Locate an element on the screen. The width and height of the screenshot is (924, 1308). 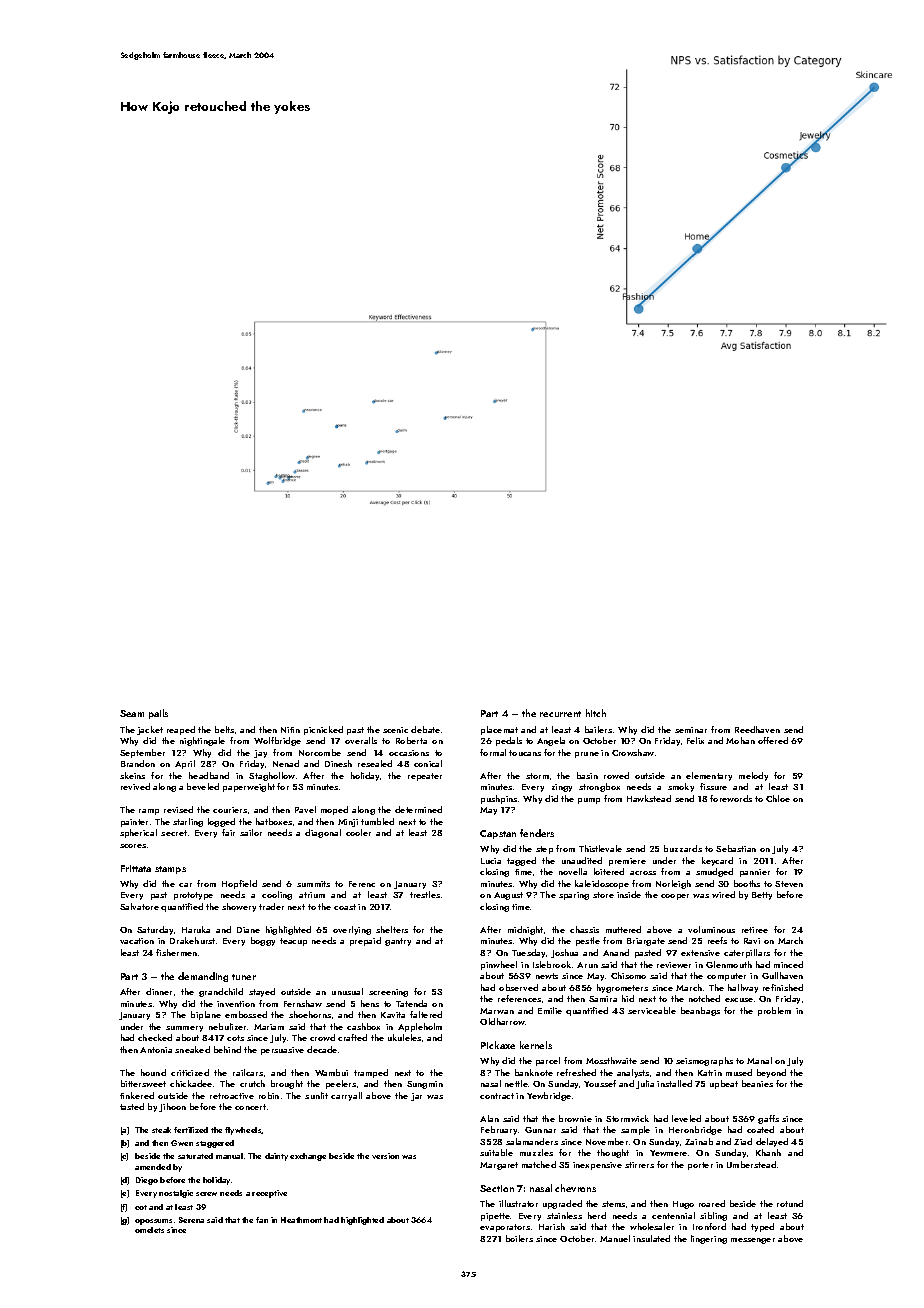
lingering is located at coordinates (709, 1239).
